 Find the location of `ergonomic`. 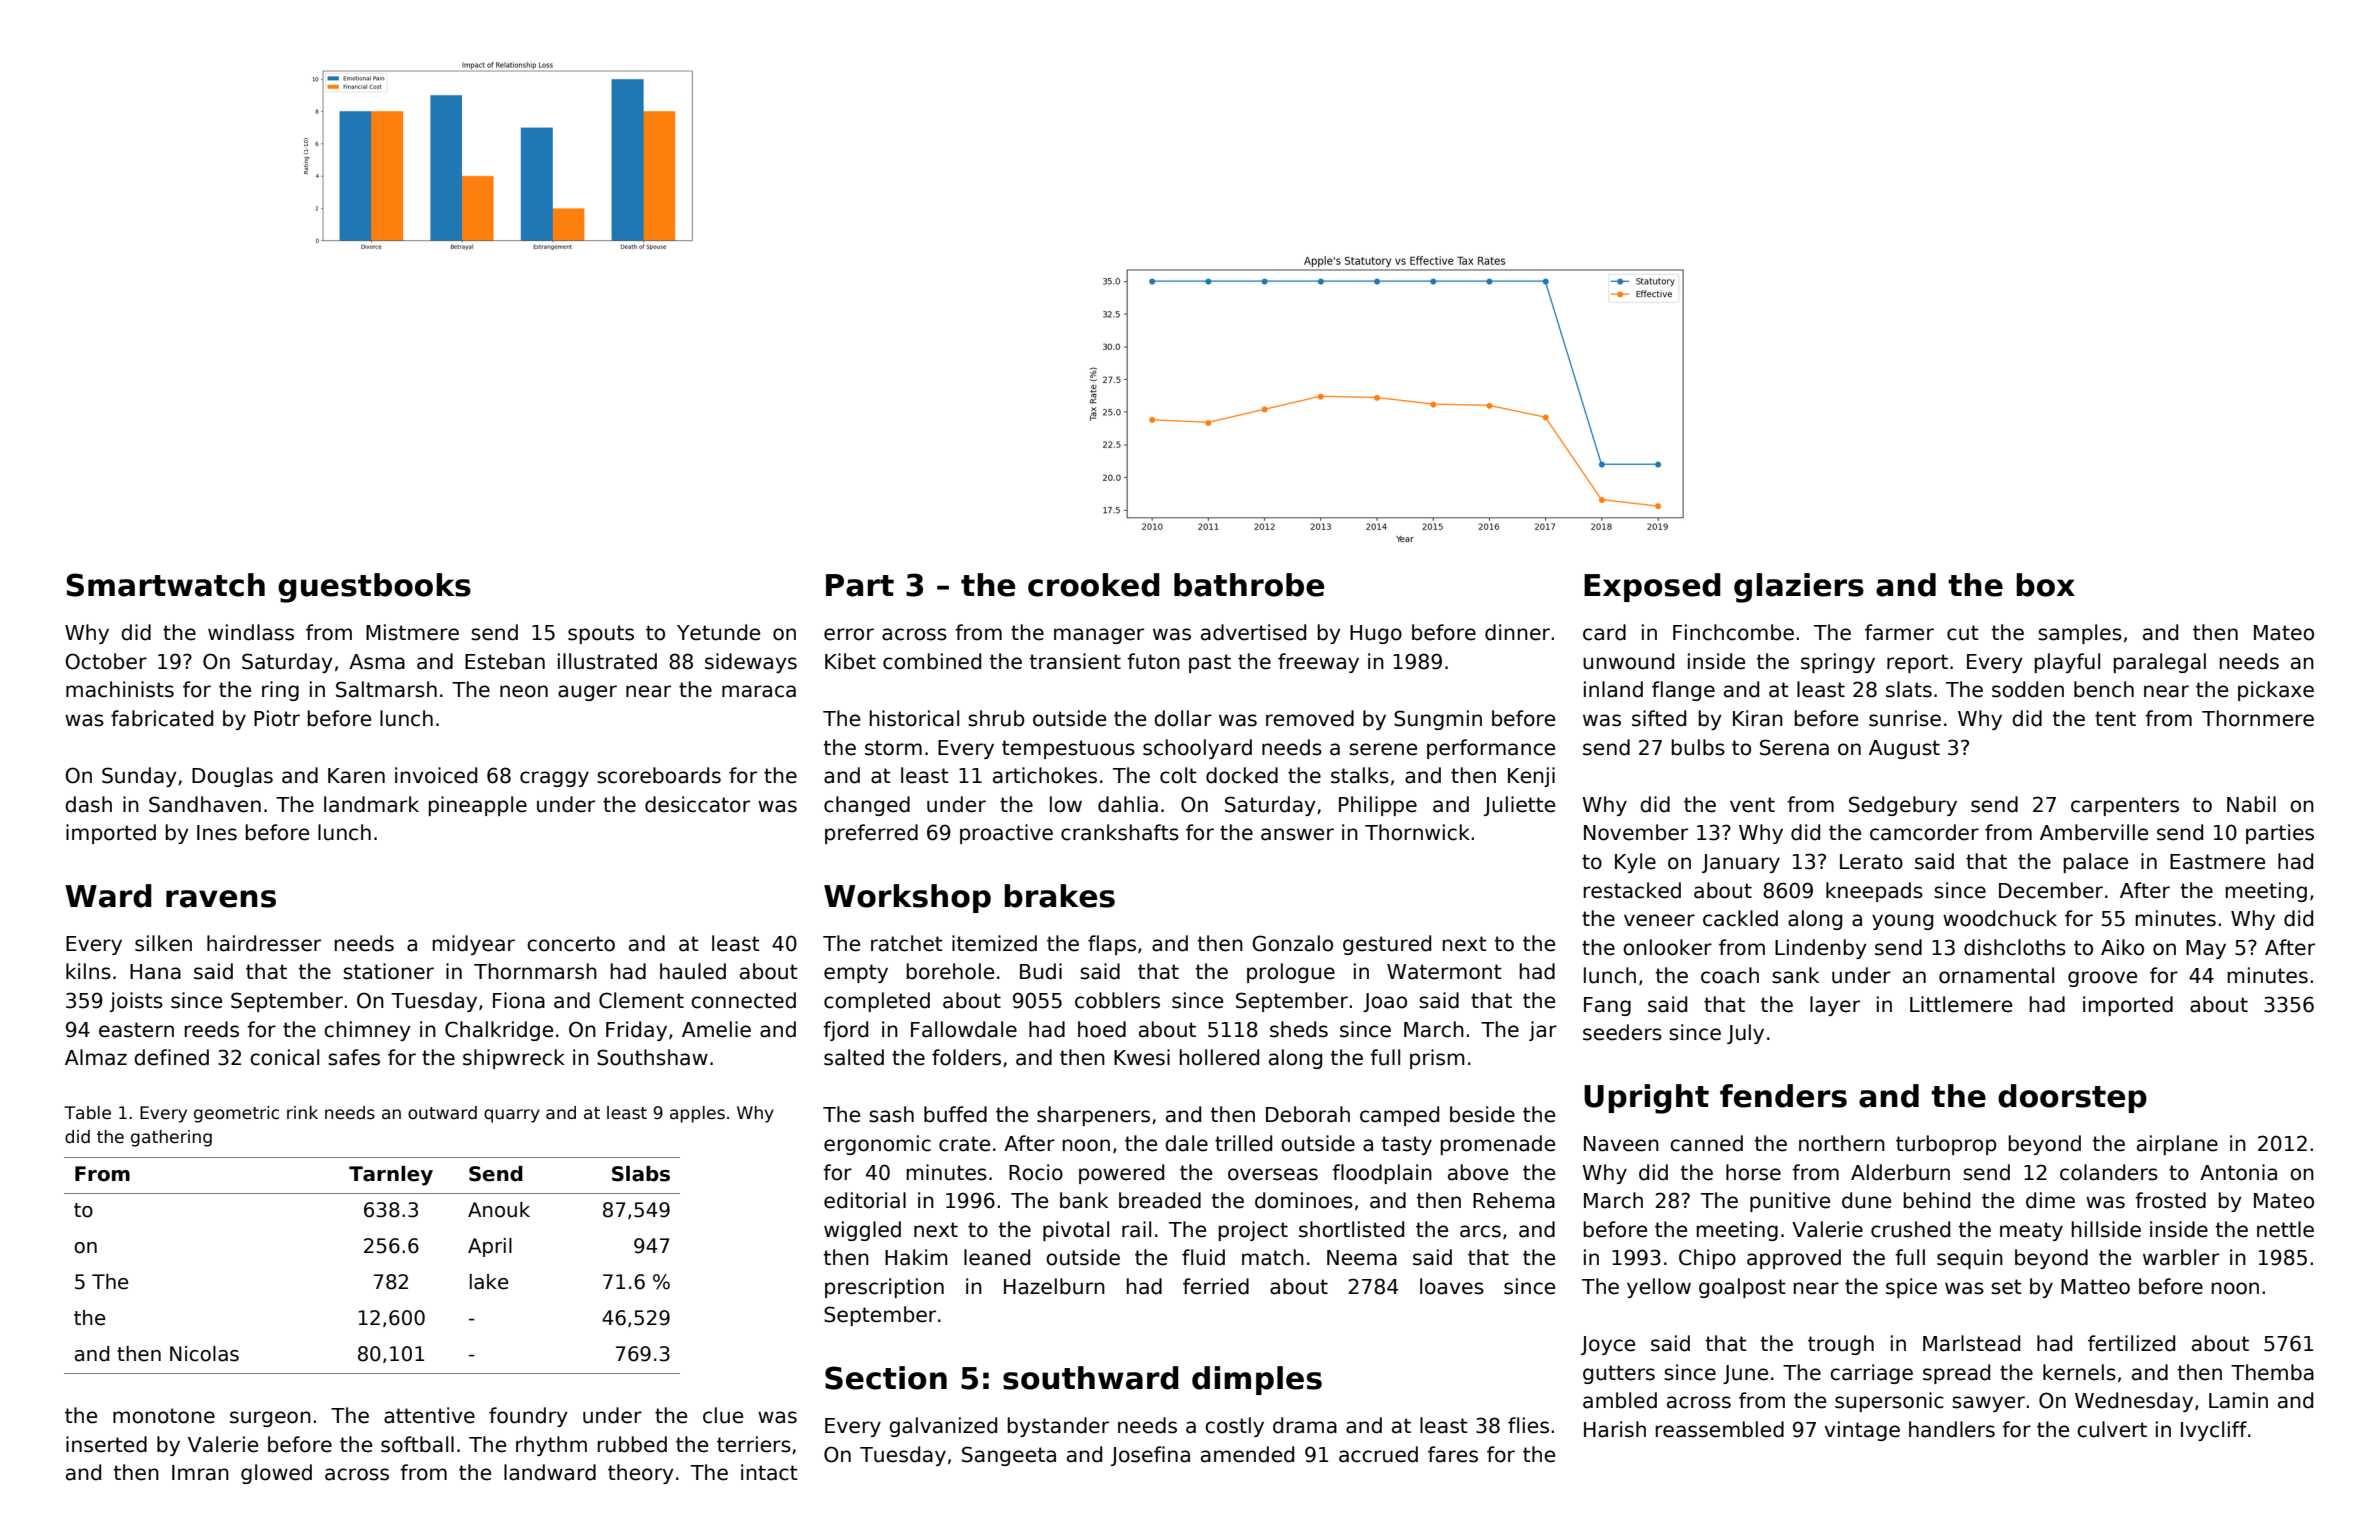

ergonomic is located at coordinates (877, 1145).
